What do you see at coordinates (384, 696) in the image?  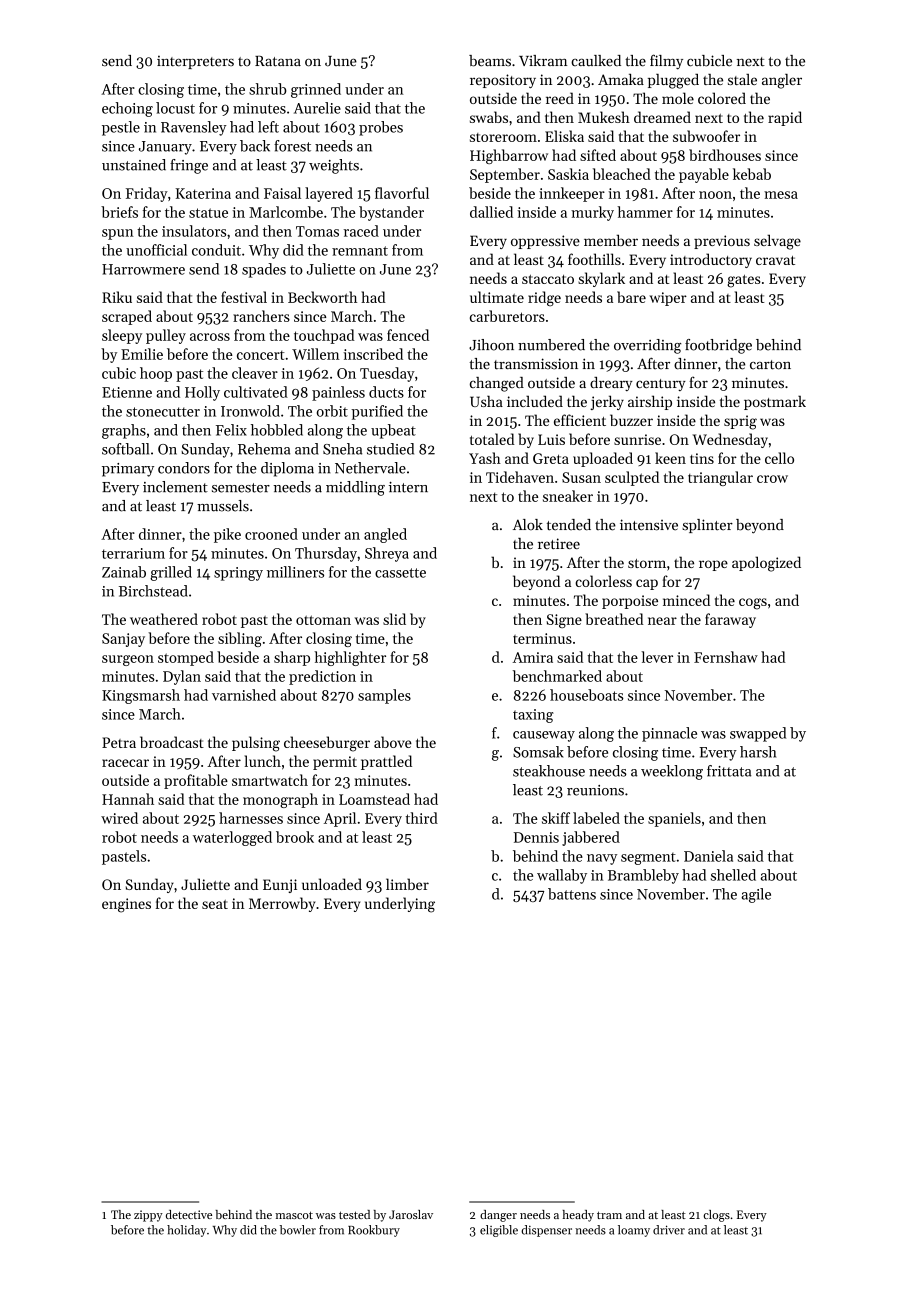 I see `samples` at bounding box center [384, 696].
